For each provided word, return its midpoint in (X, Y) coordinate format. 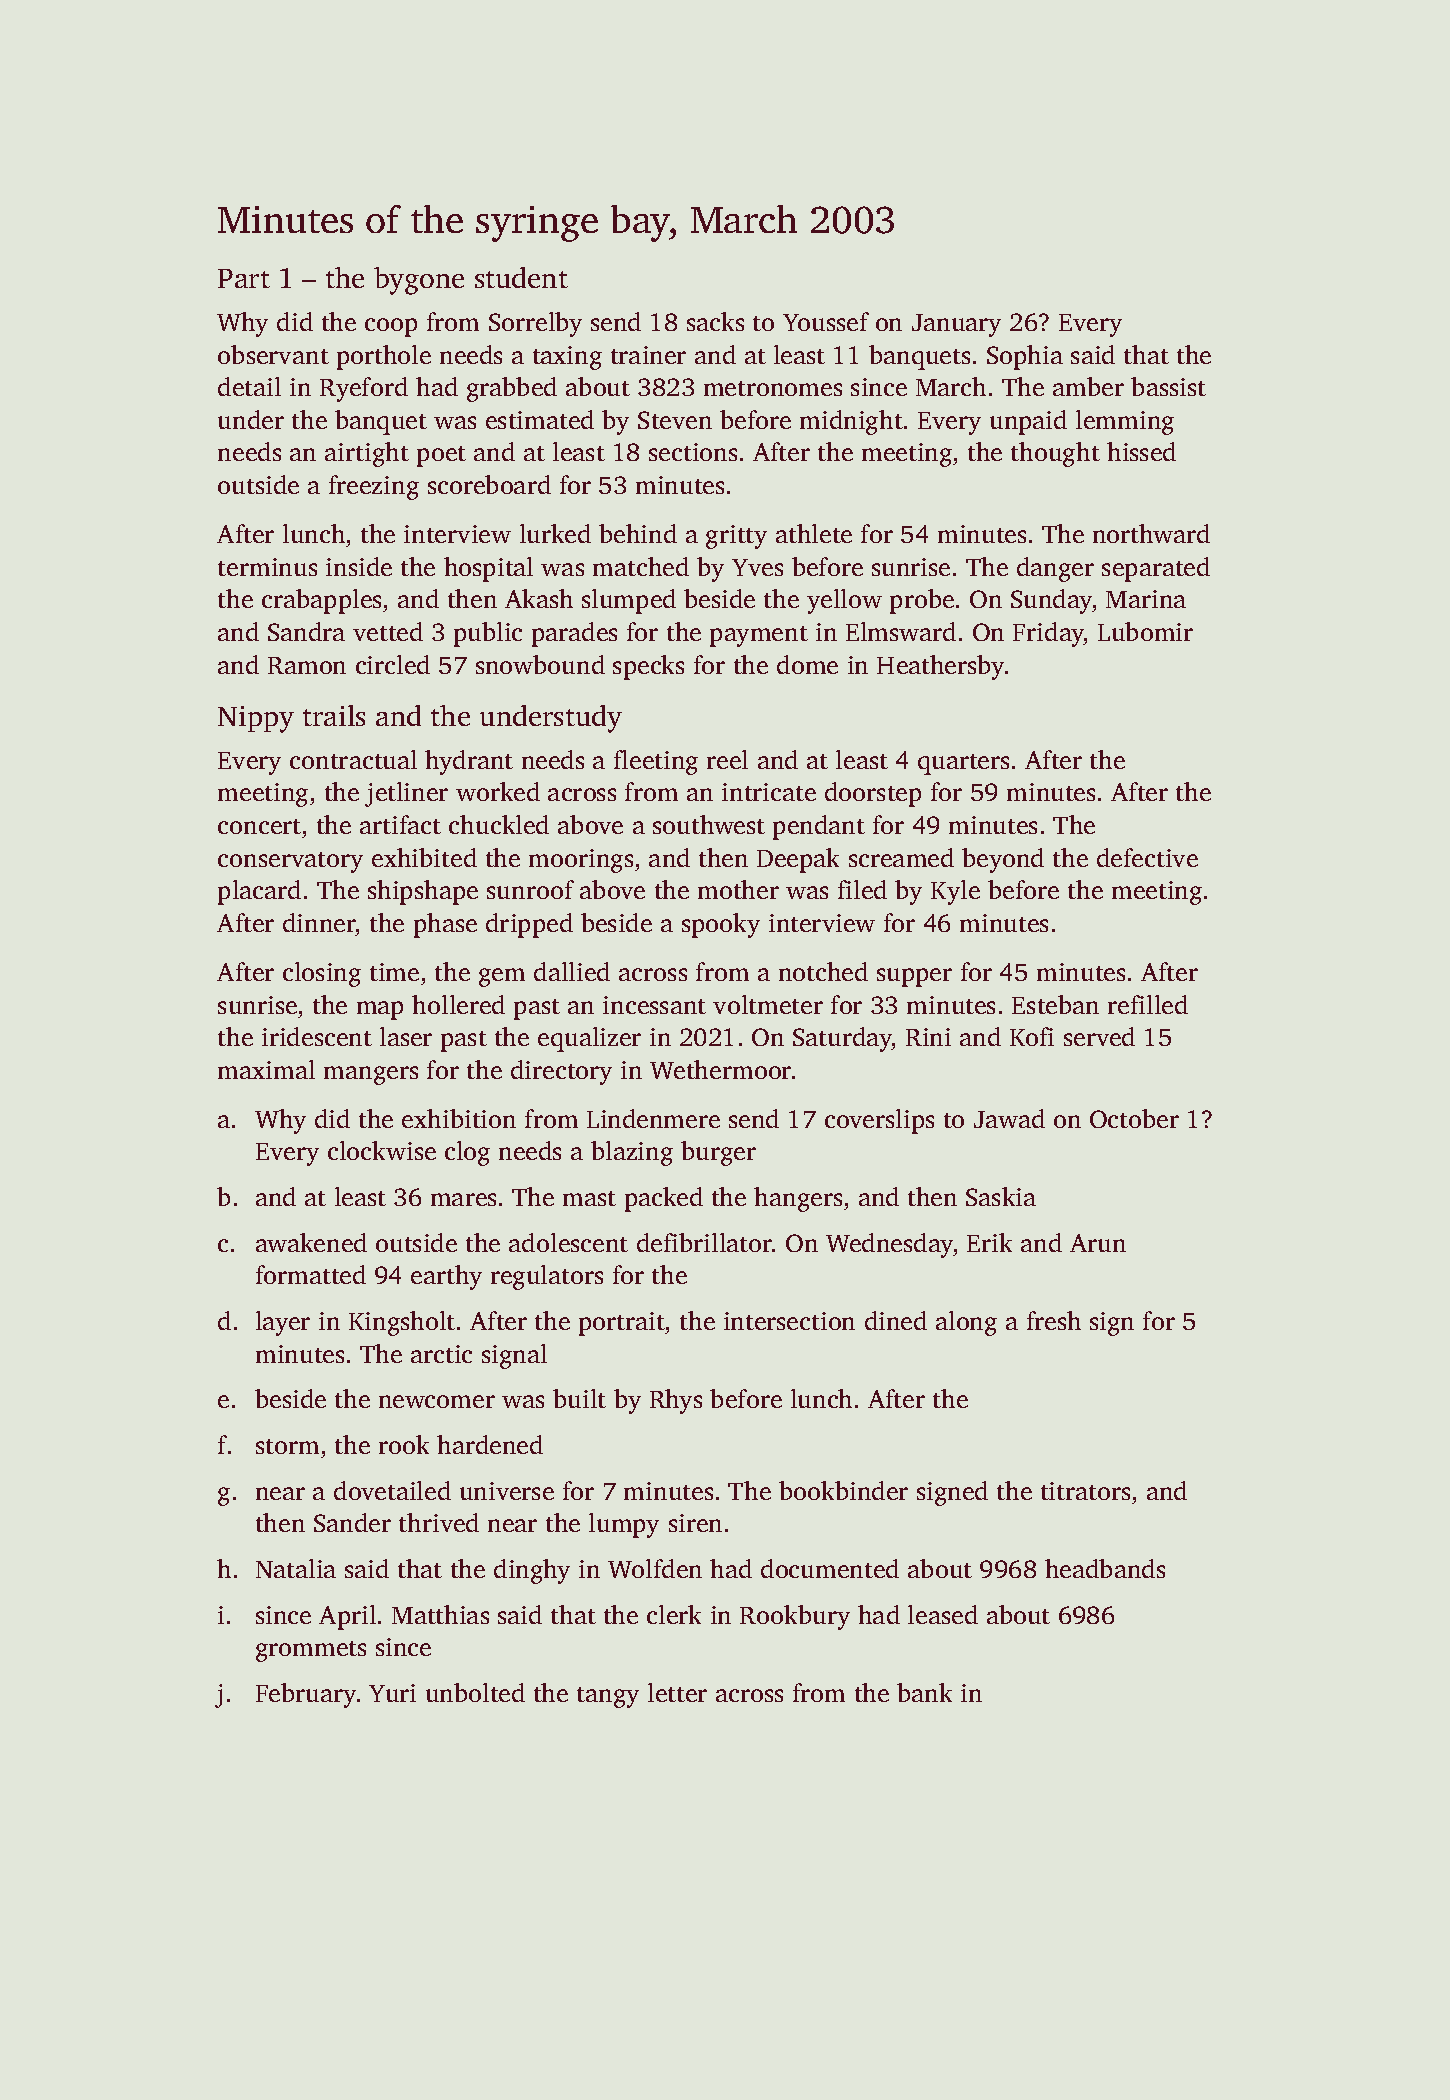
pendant (819, 827)
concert (259, 826)
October (1134, 1118)
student (521, 277)
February (306, 1695)
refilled (1148, 1004)
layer (283, 1323)
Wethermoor (720, 1069)
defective (1147, 857)
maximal (266, 1069)
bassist (1168, 386)
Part (244, 278)
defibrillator (704, 1242)
